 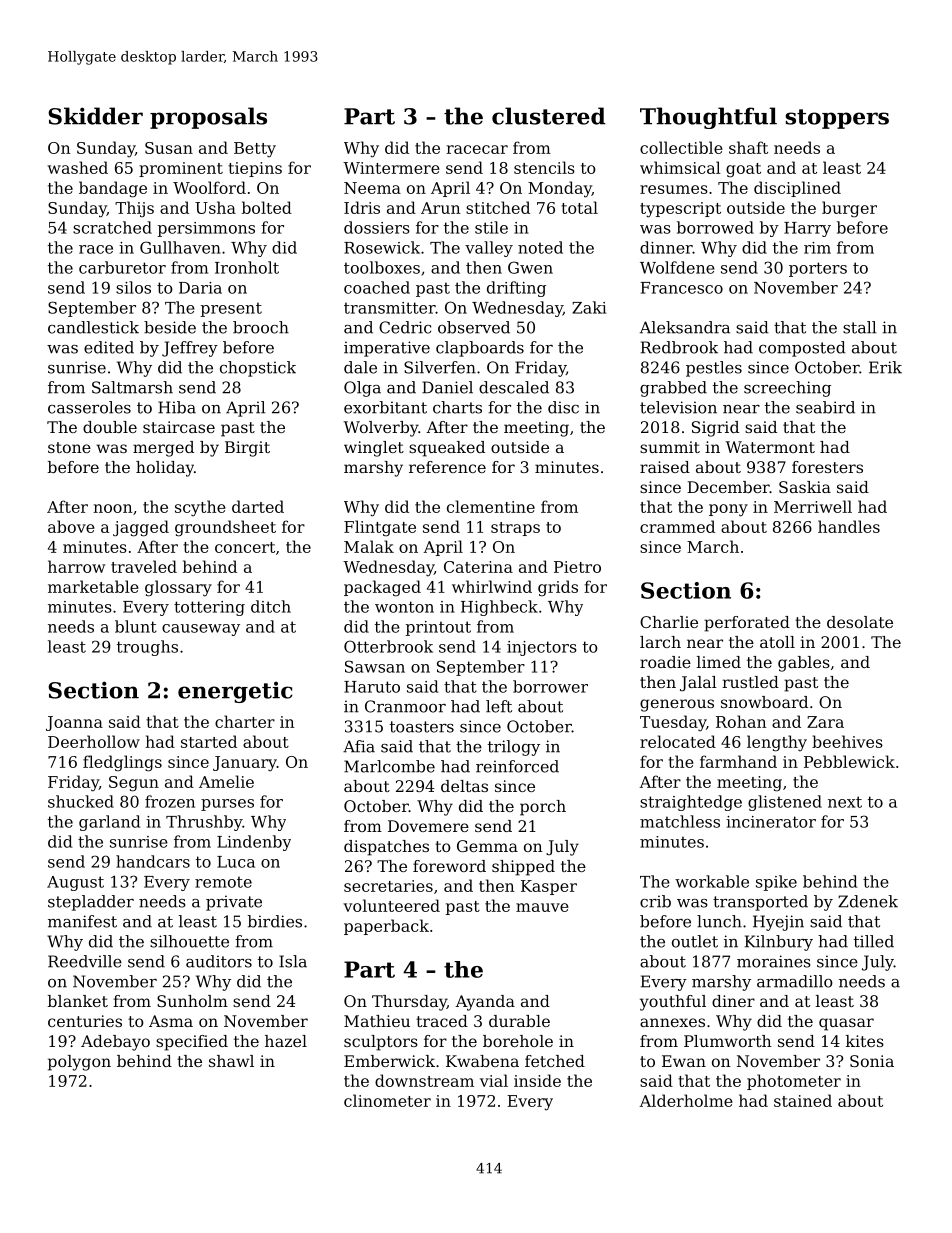 I want to click on purses, so click(x=227, y=805).
